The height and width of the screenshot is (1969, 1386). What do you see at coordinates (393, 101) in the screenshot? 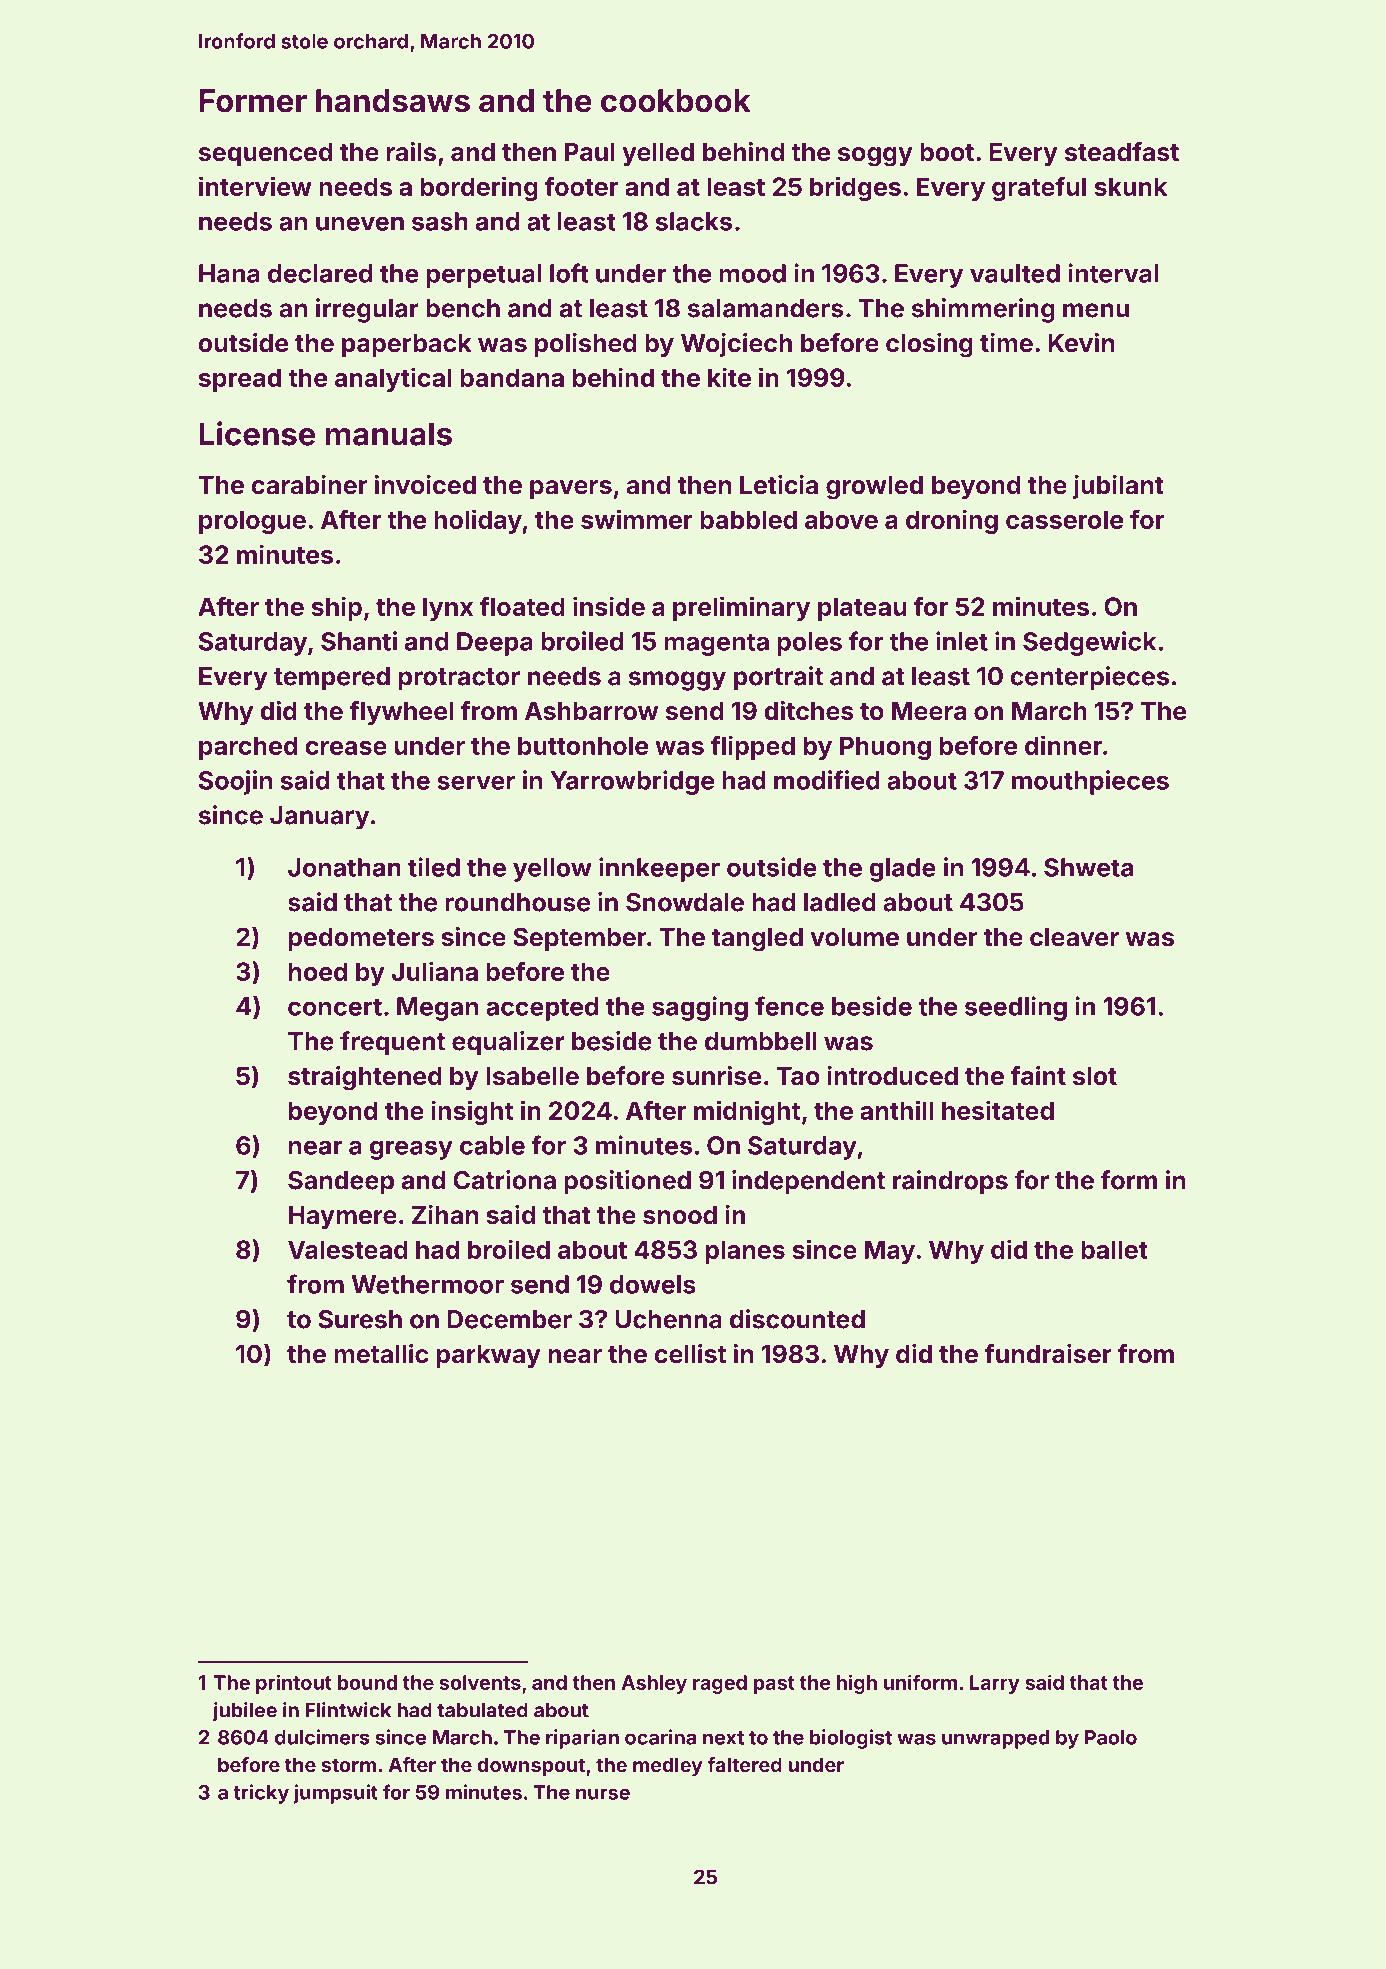
I see `handsaws` at bounding box center [393, 101].
